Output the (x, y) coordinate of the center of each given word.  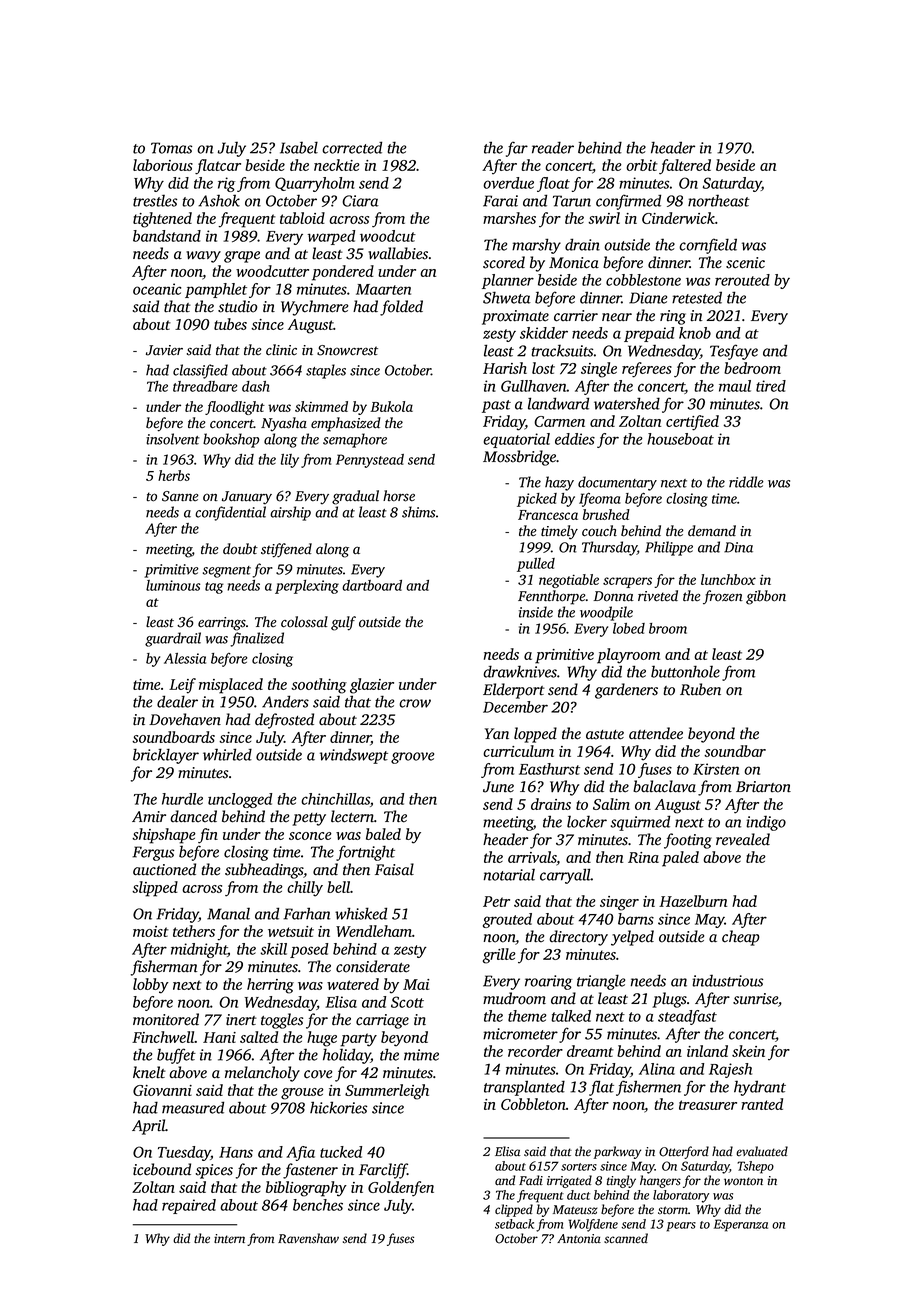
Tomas (171, 148)
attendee (656, 733)
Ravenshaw (308, 1238)
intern (229, 1238)
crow (415, 703)
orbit (642, 165)
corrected (352, 147)
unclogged (240, 800)
